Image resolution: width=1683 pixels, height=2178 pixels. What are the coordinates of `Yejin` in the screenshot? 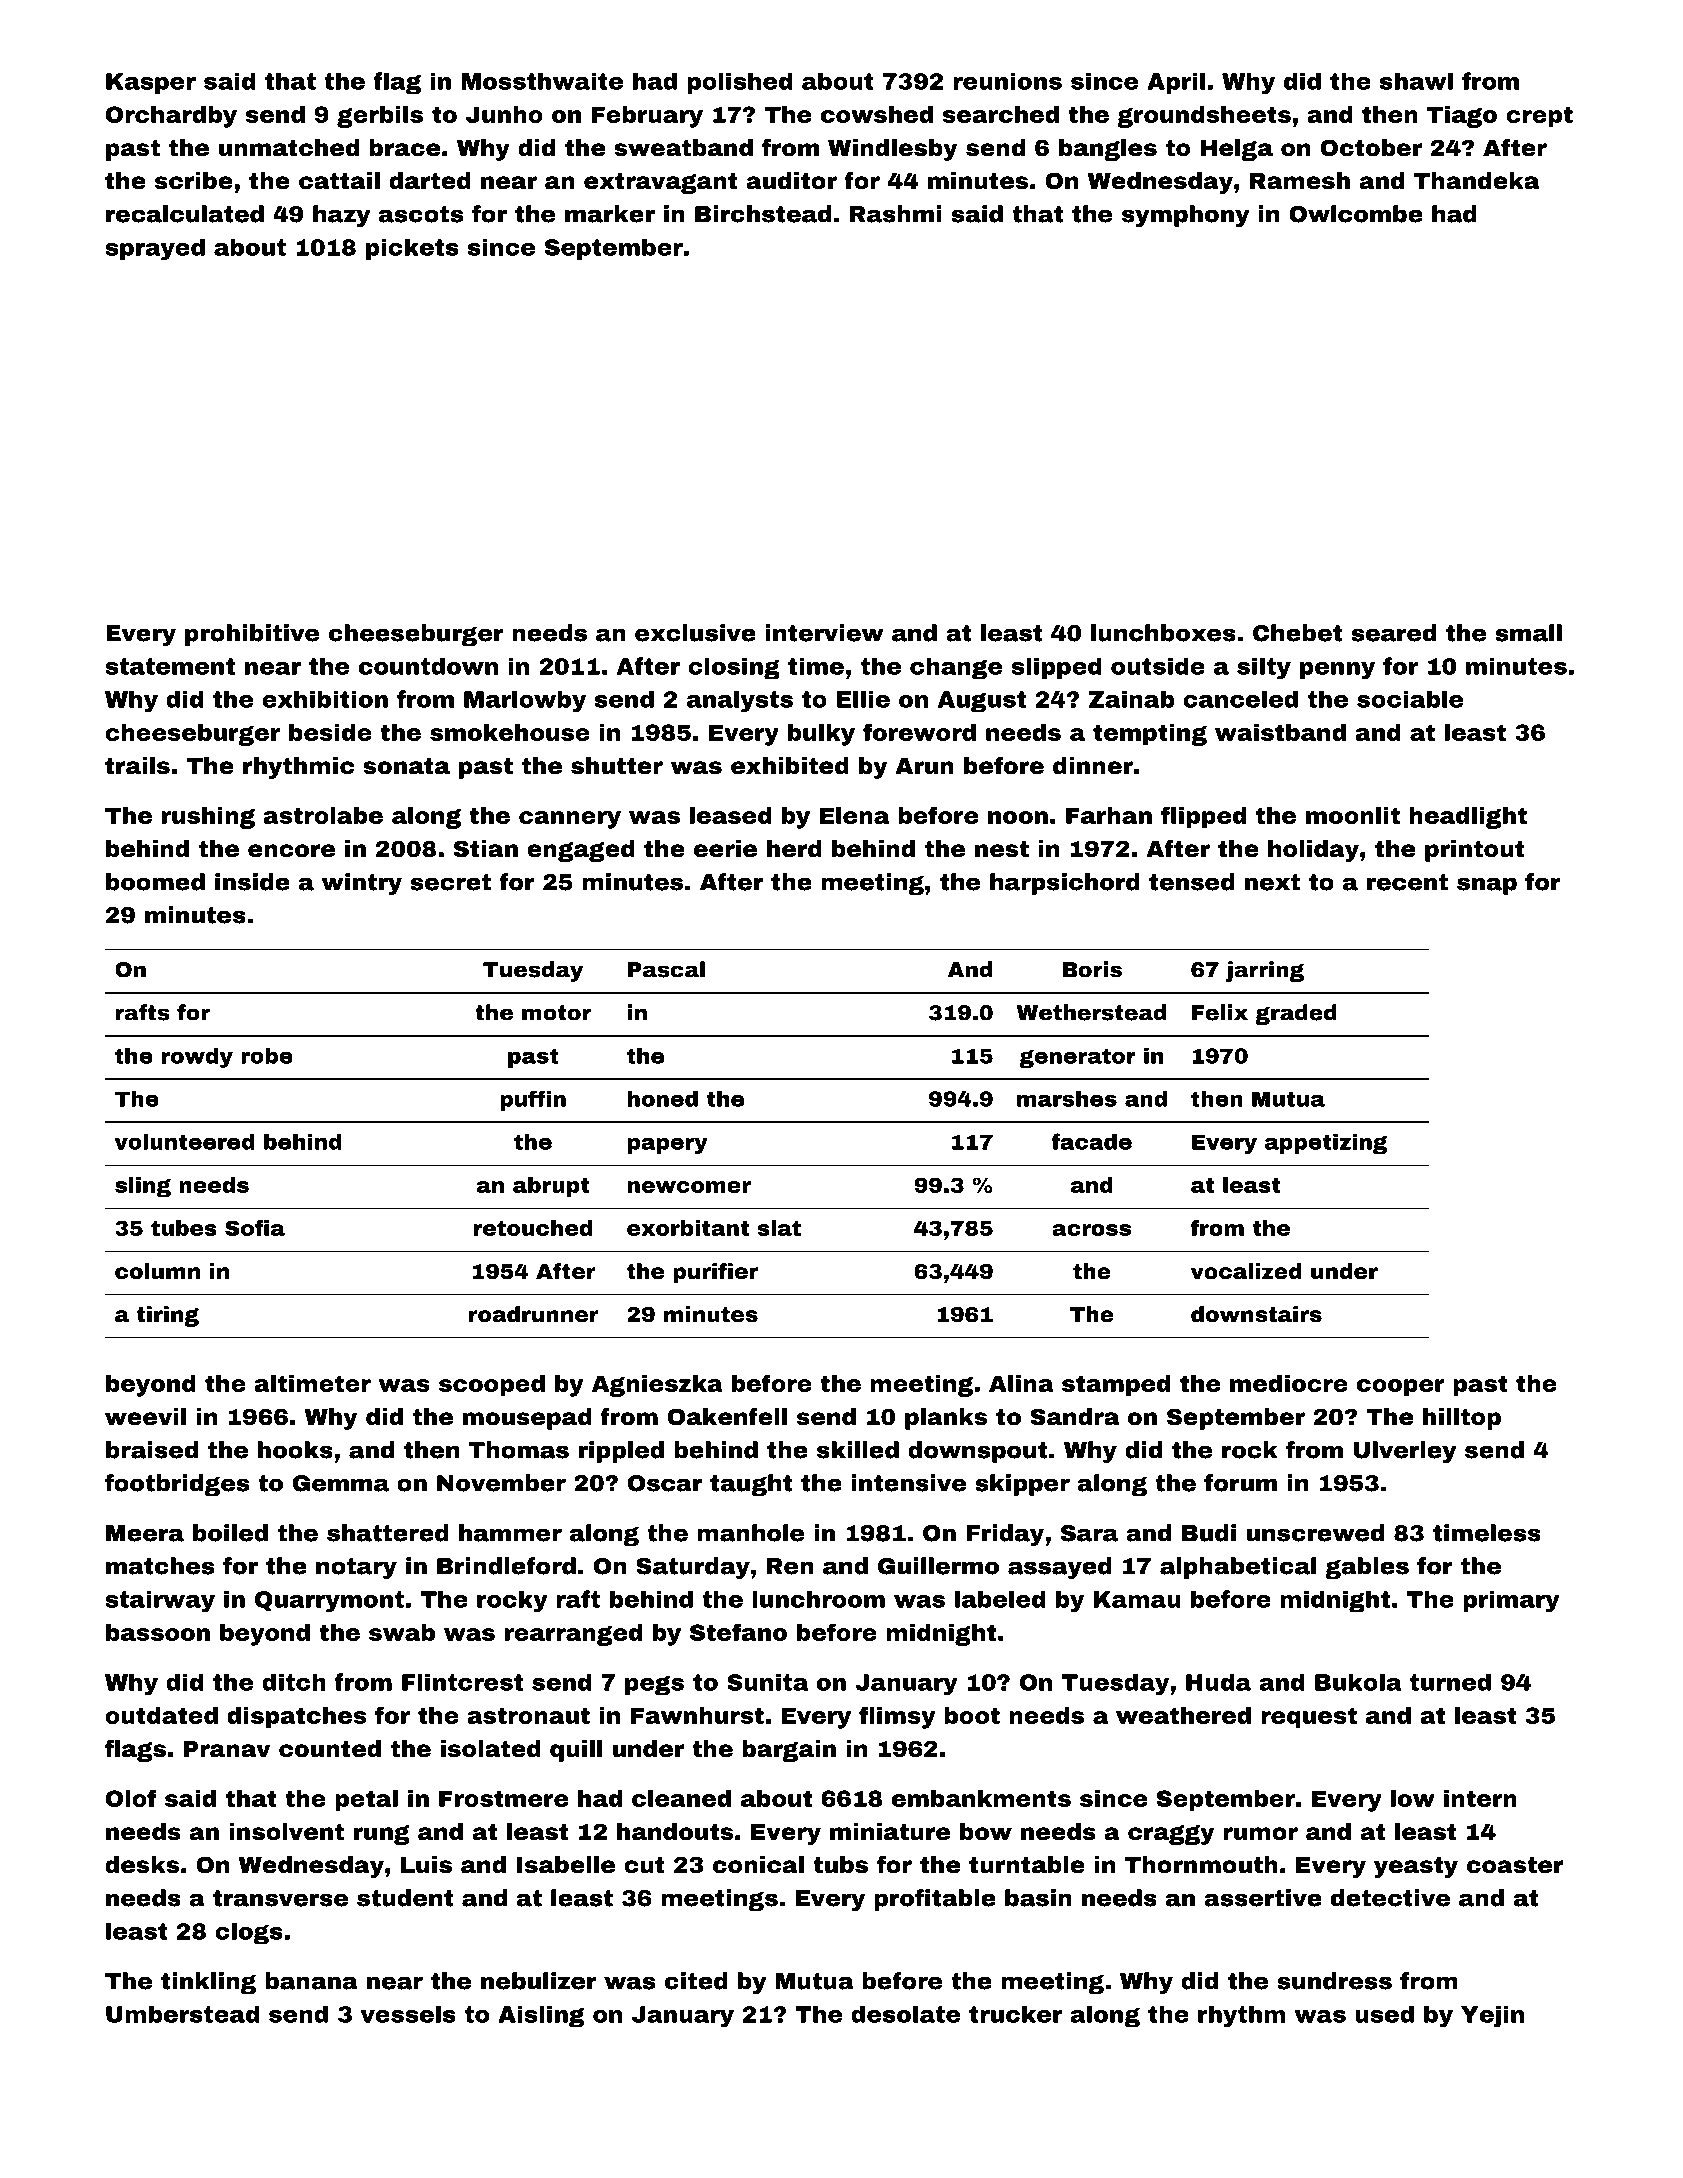 It's located at (1492, 2016).
